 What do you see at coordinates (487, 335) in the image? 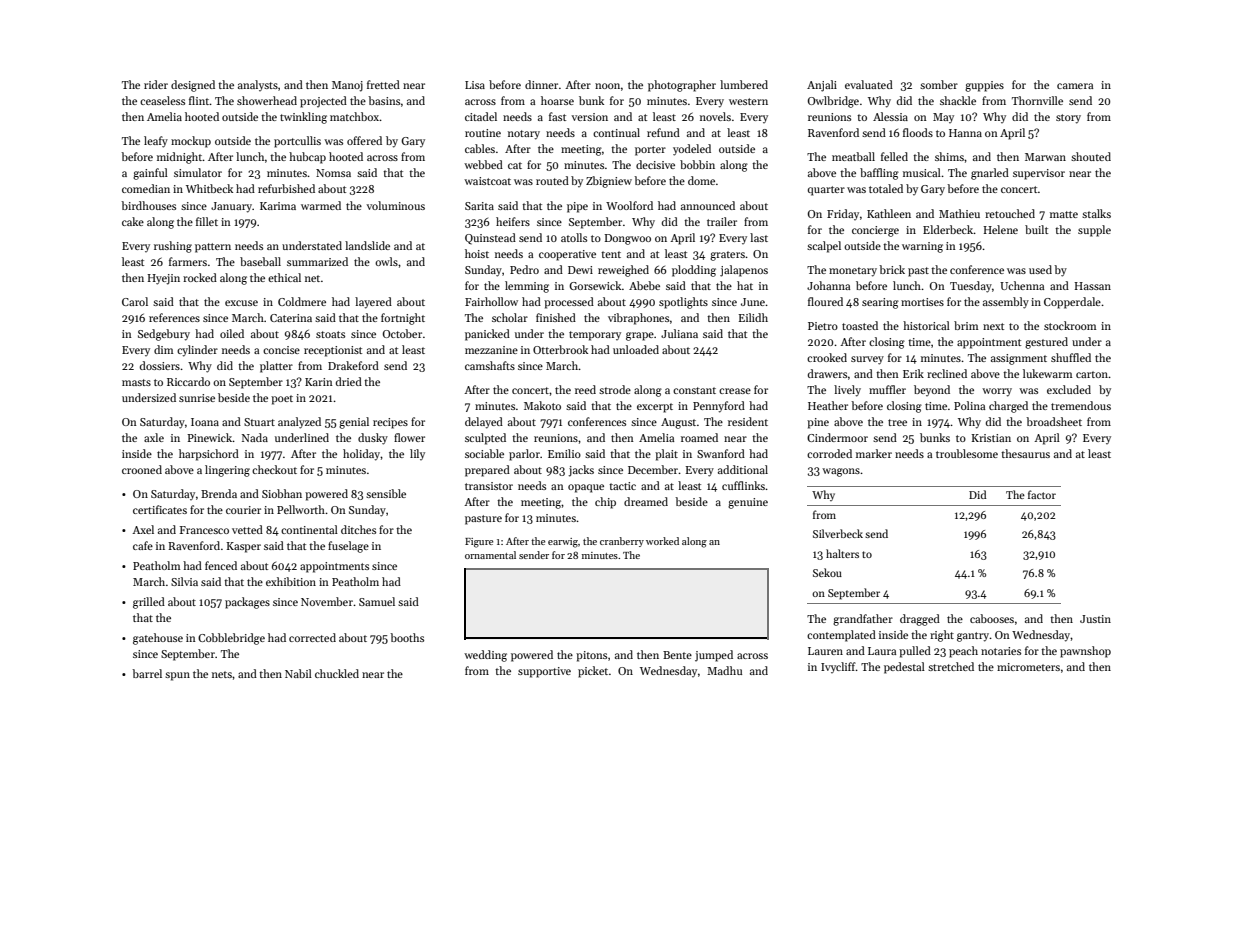
I see `panicked` at bounding box center [487, 335].
